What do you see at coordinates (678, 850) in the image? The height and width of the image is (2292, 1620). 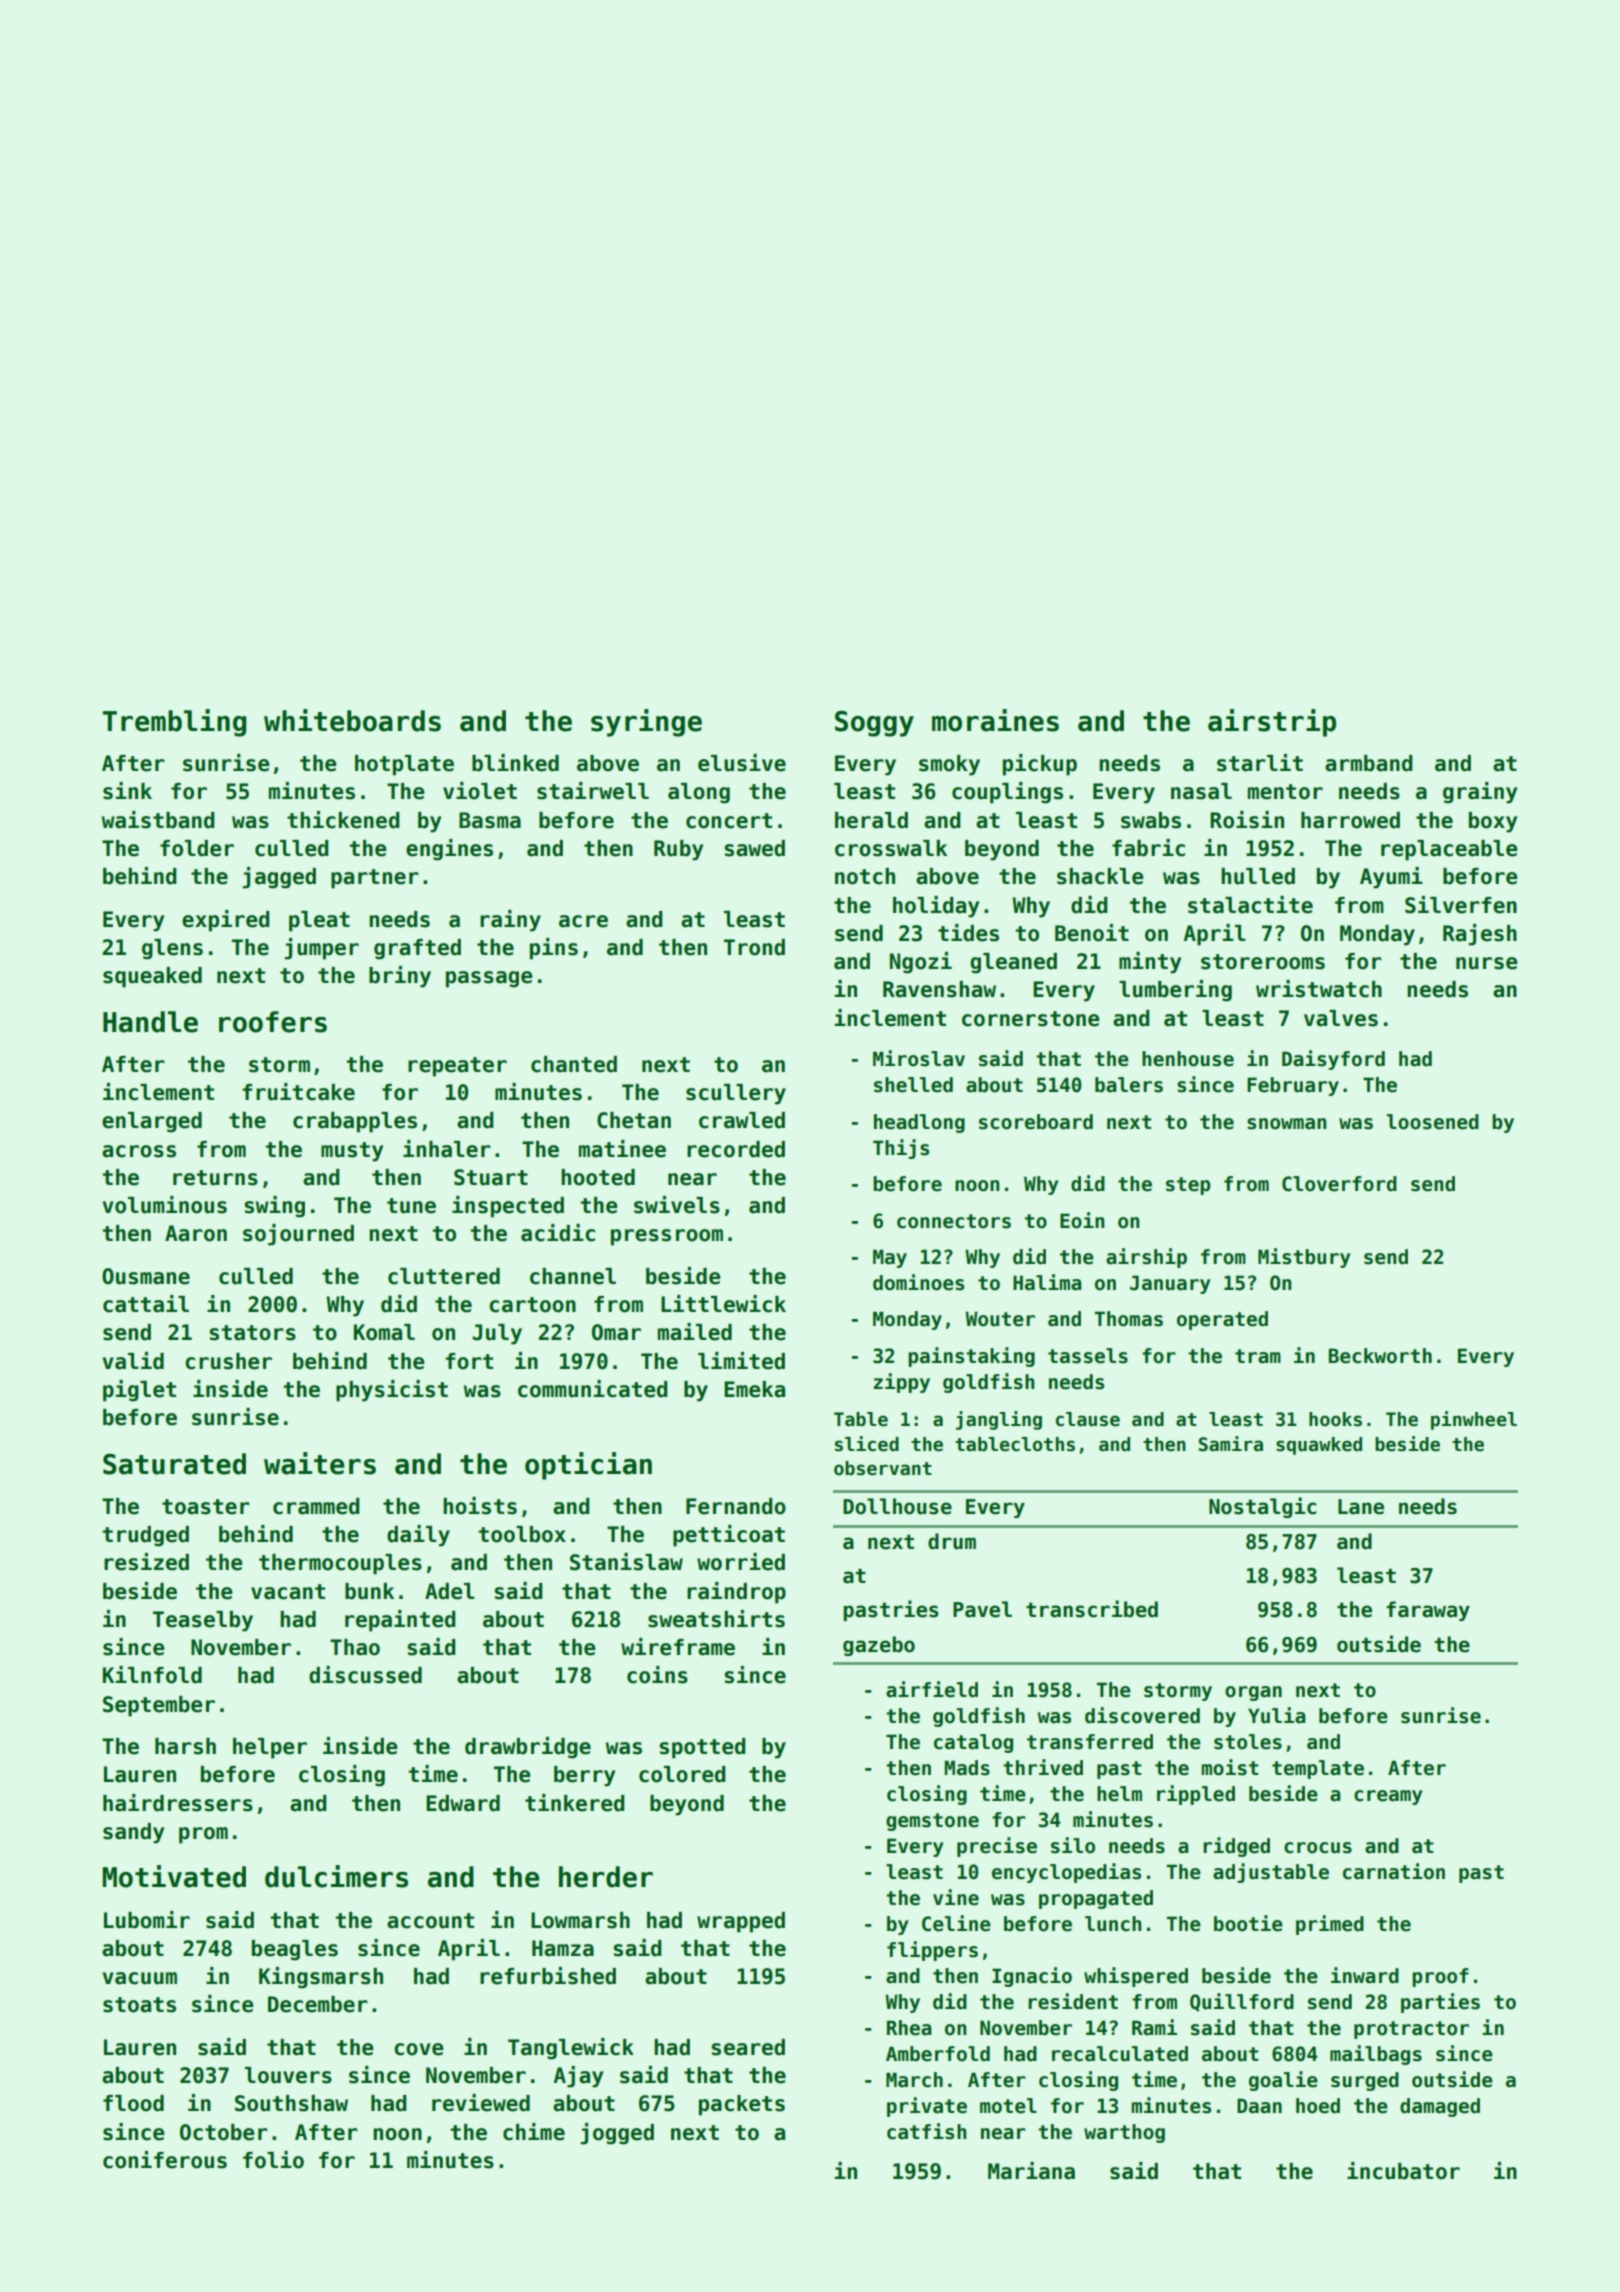 I see `Ruby` at bounding box center [678, 850].
